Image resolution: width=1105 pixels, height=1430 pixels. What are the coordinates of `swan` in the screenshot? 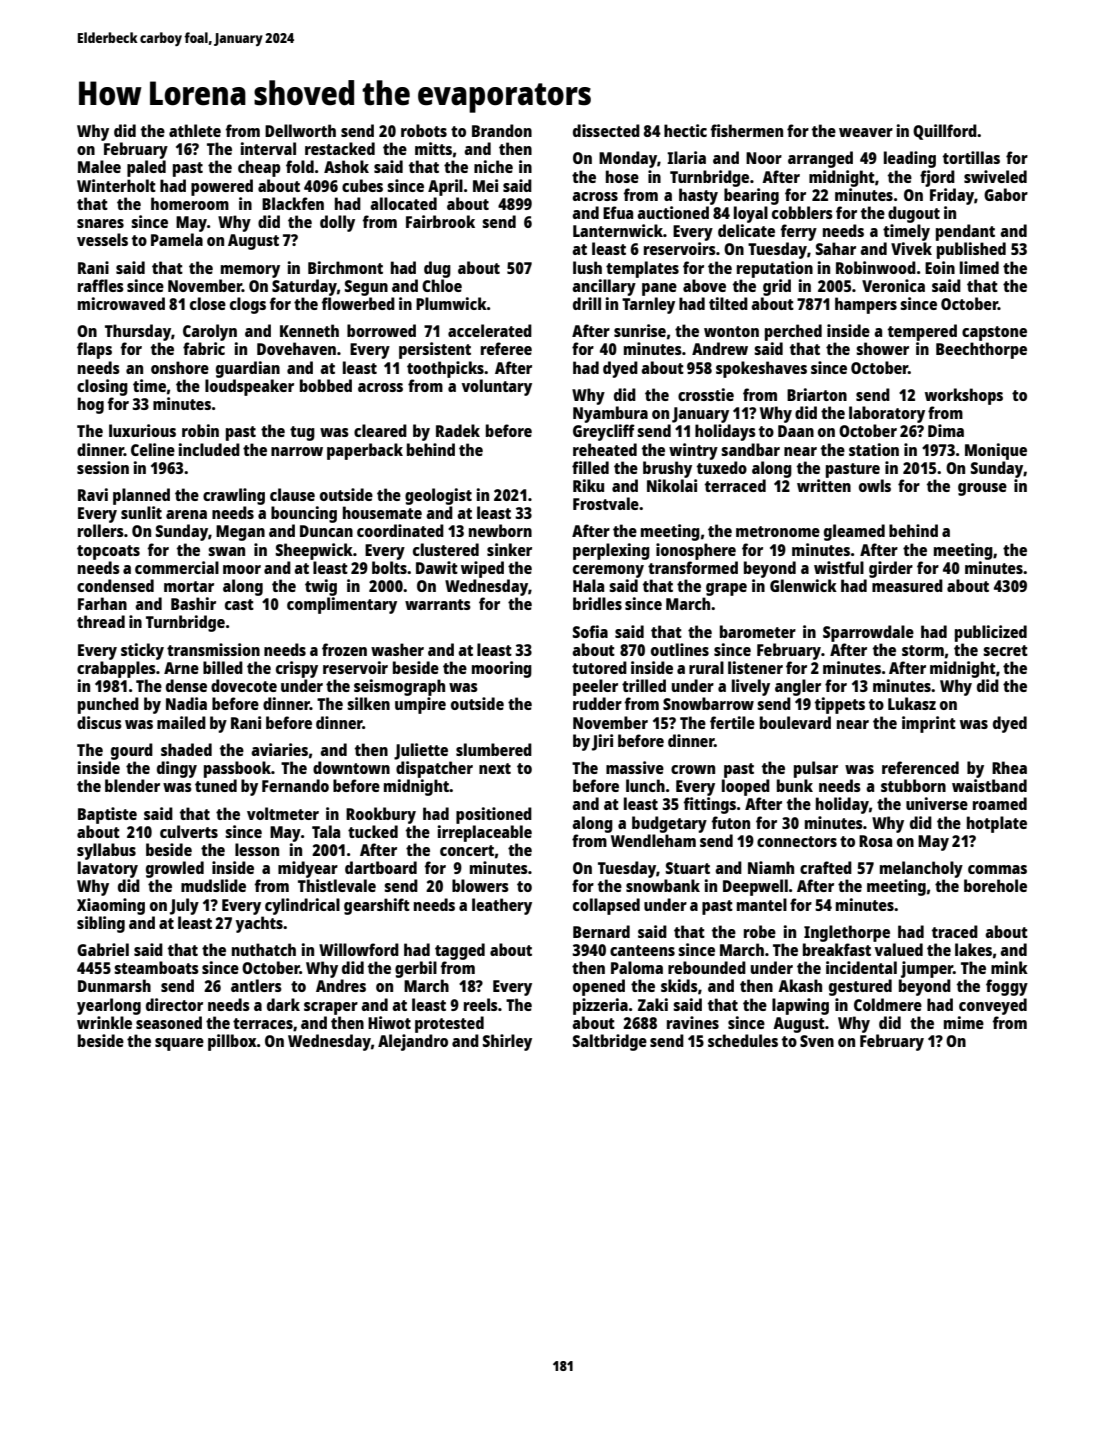 It's located at (226, 551).
